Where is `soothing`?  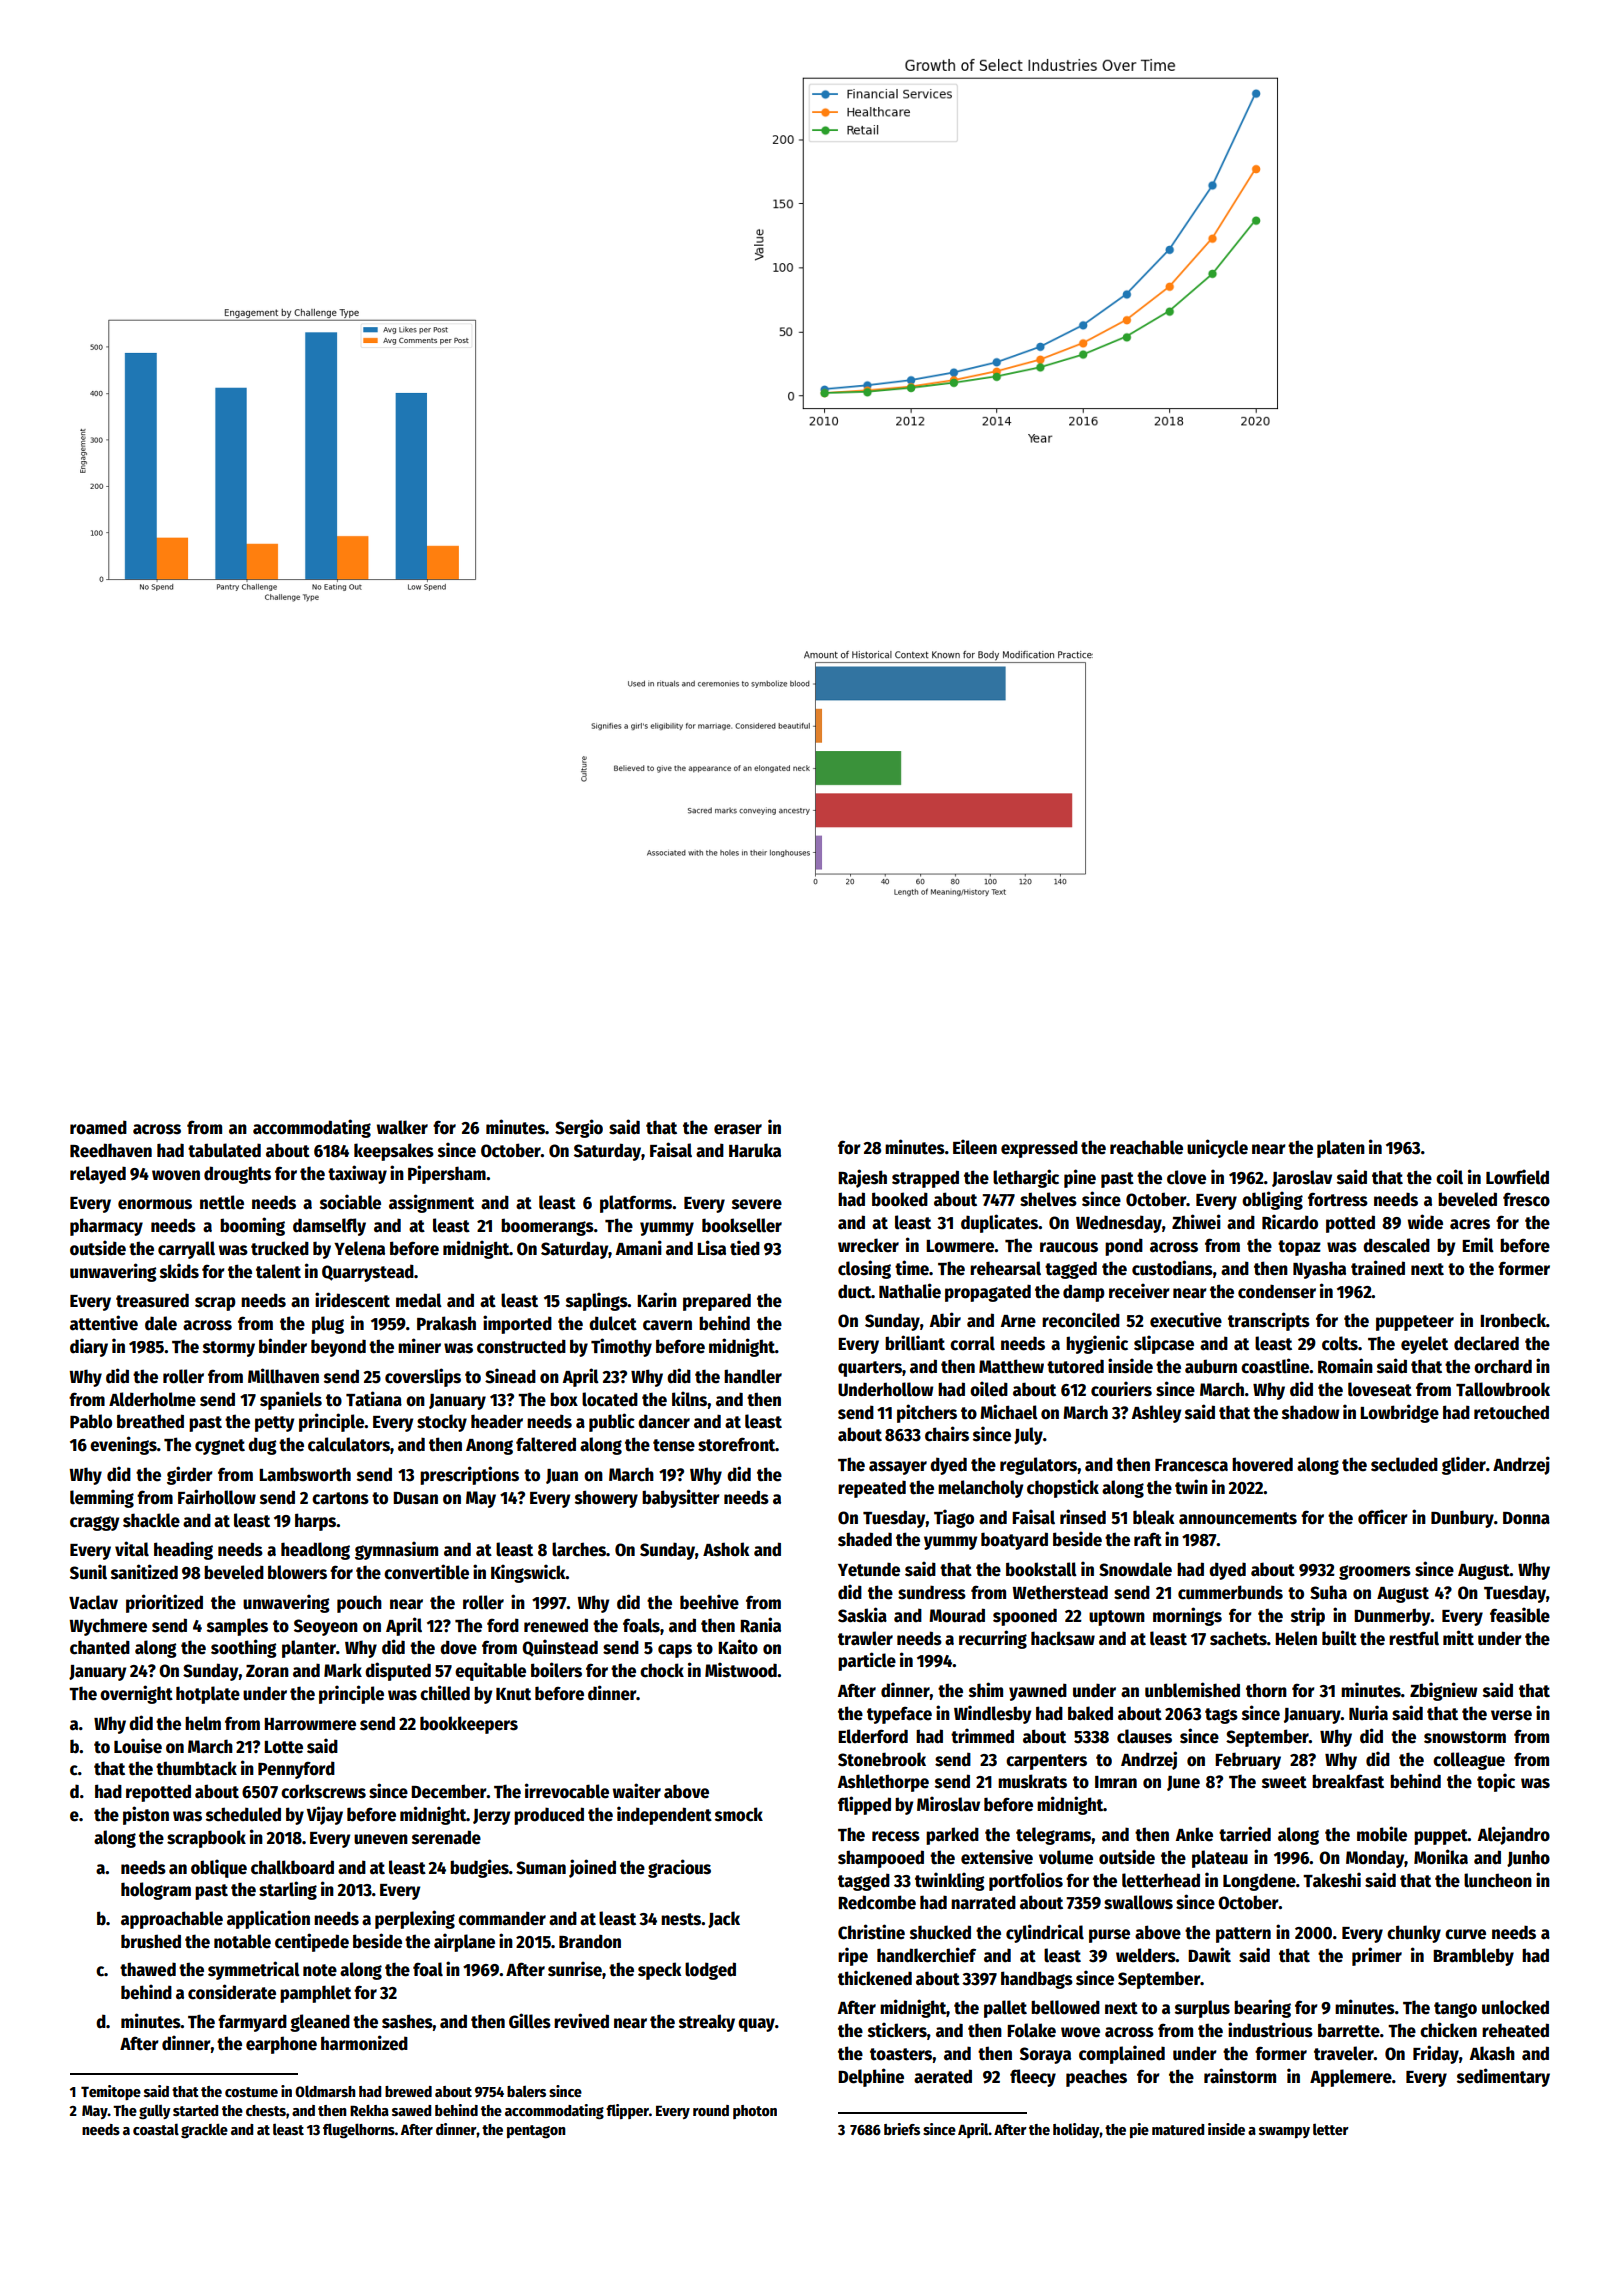
soothing is located at coordinates (244, 1648).
